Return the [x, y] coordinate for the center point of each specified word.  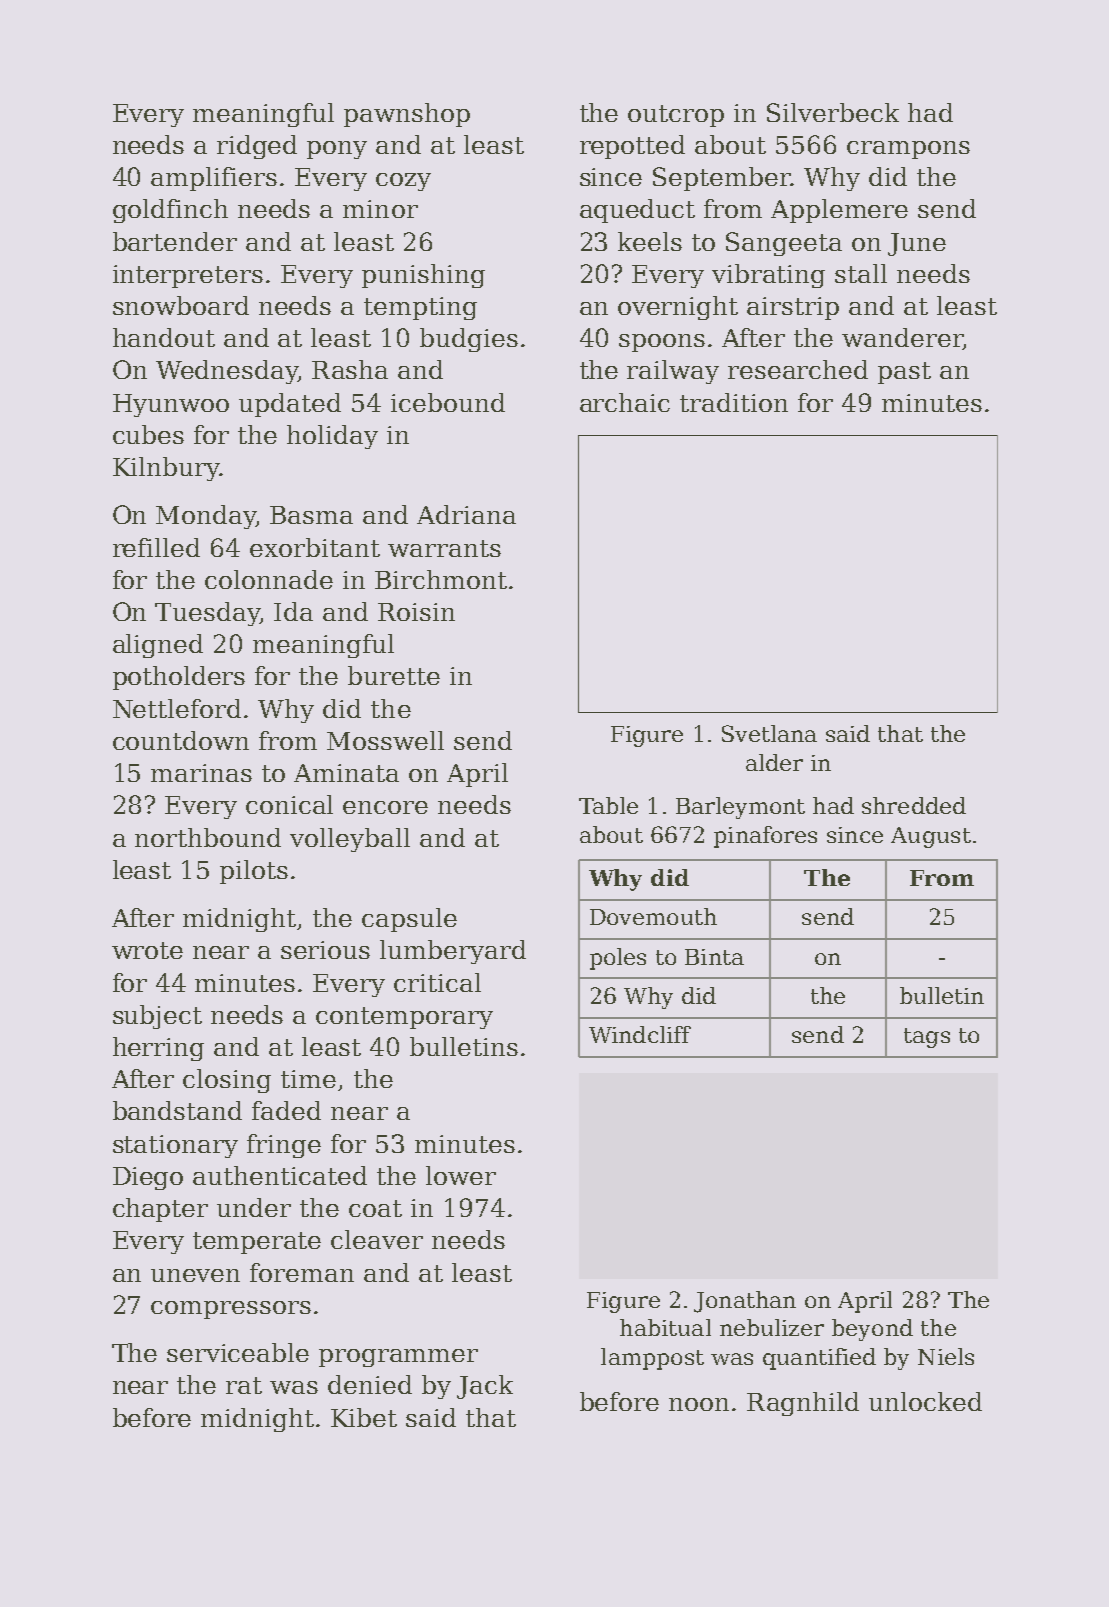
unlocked [925, 1401]
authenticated [280, 1175]
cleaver [377, 1239]
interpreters [188, 276]
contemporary [404, 1018]
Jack [485, 1387]
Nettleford [177, 708]
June [917, 244]
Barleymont [740, 808]
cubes [148, 434]
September [722, 179]
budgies [469, 340]
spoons [662, 343]
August [931, 837]
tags [927, 1038]
